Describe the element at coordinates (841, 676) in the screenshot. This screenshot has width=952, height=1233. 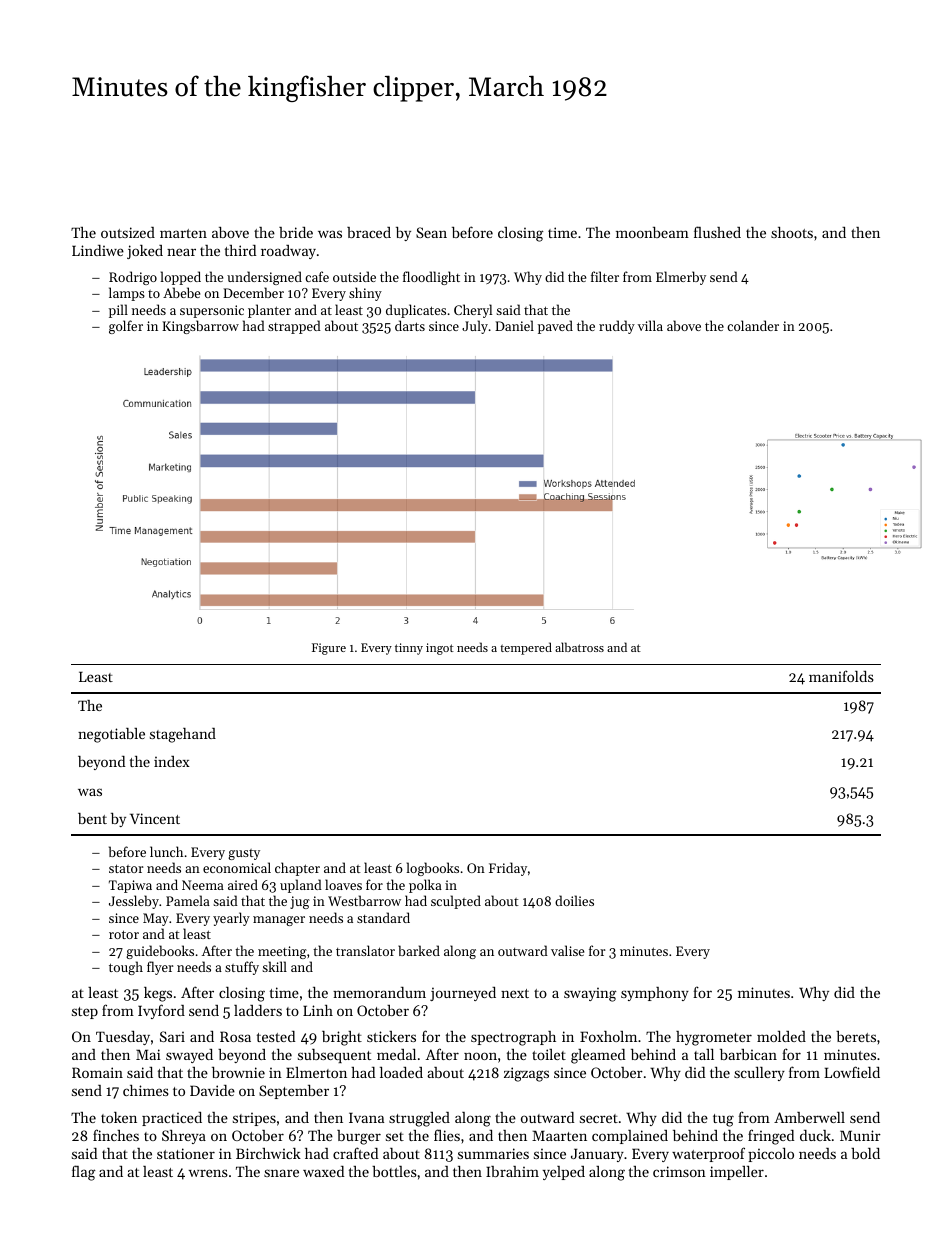
I see `manifolds` at that location.
